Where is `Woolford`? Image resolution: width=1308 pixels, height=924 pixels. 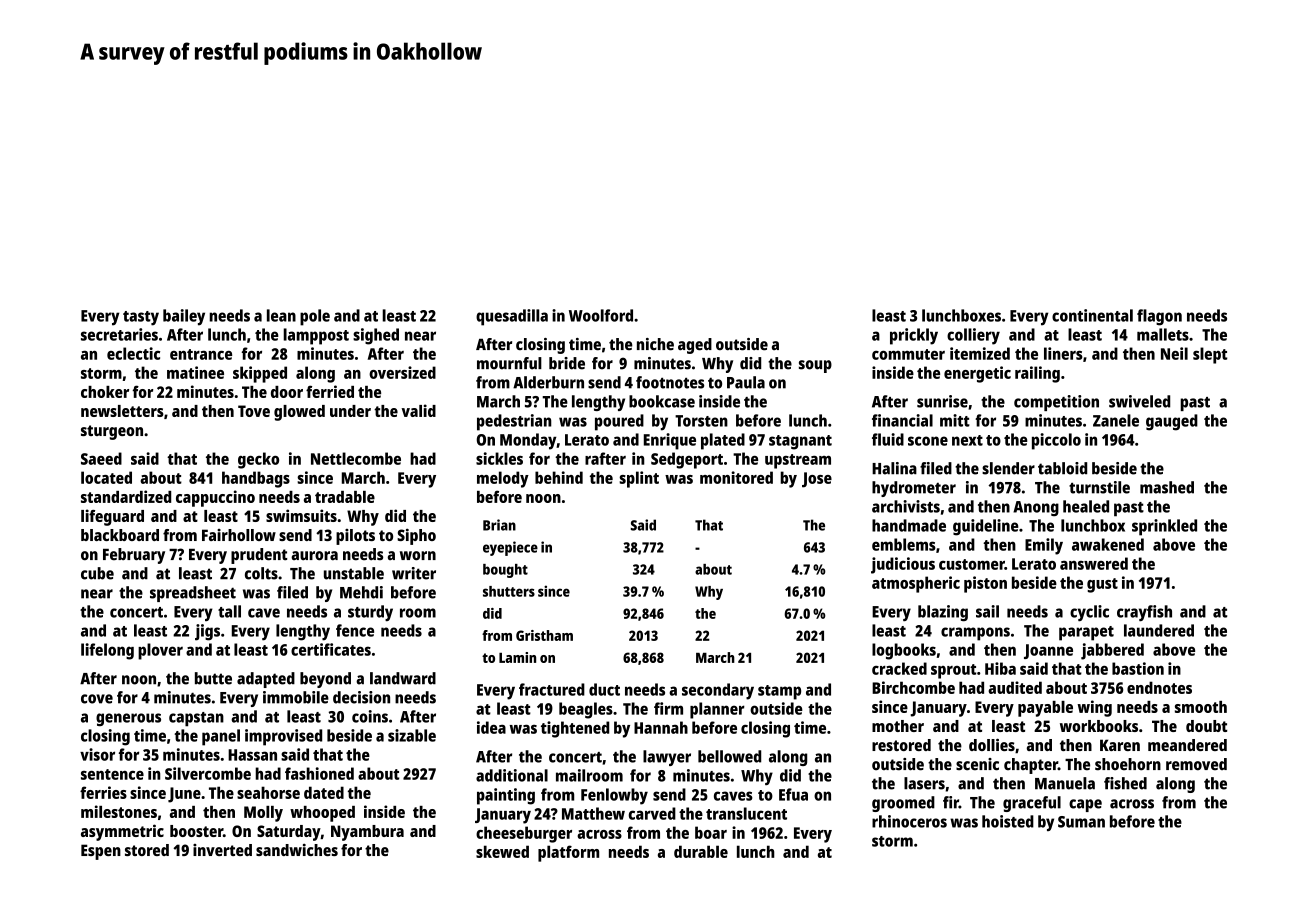 Woolford is located at coordinates (601, 315).
